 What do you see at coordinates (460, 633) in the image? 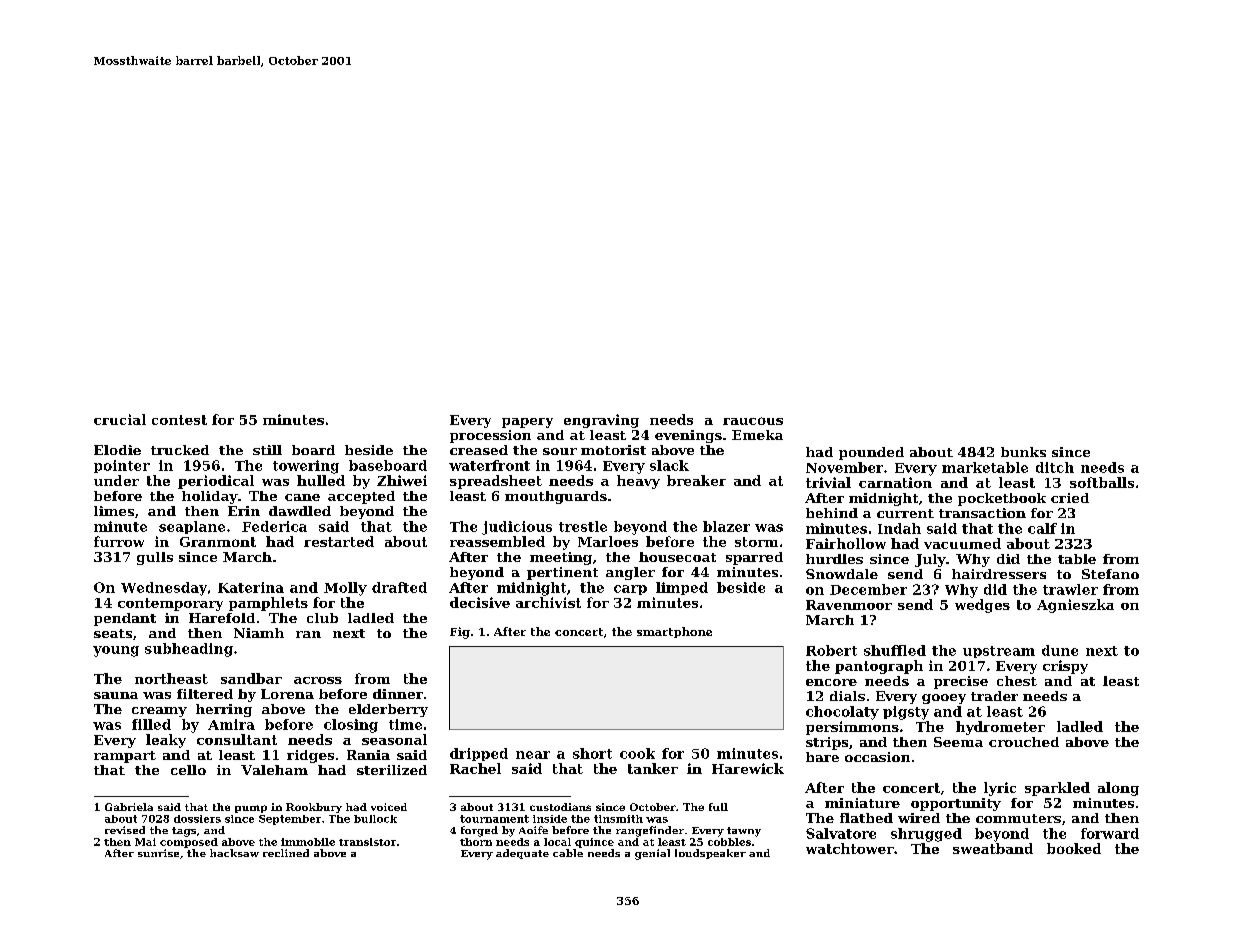
I see `Fig` at bounding box center [460, 633].
